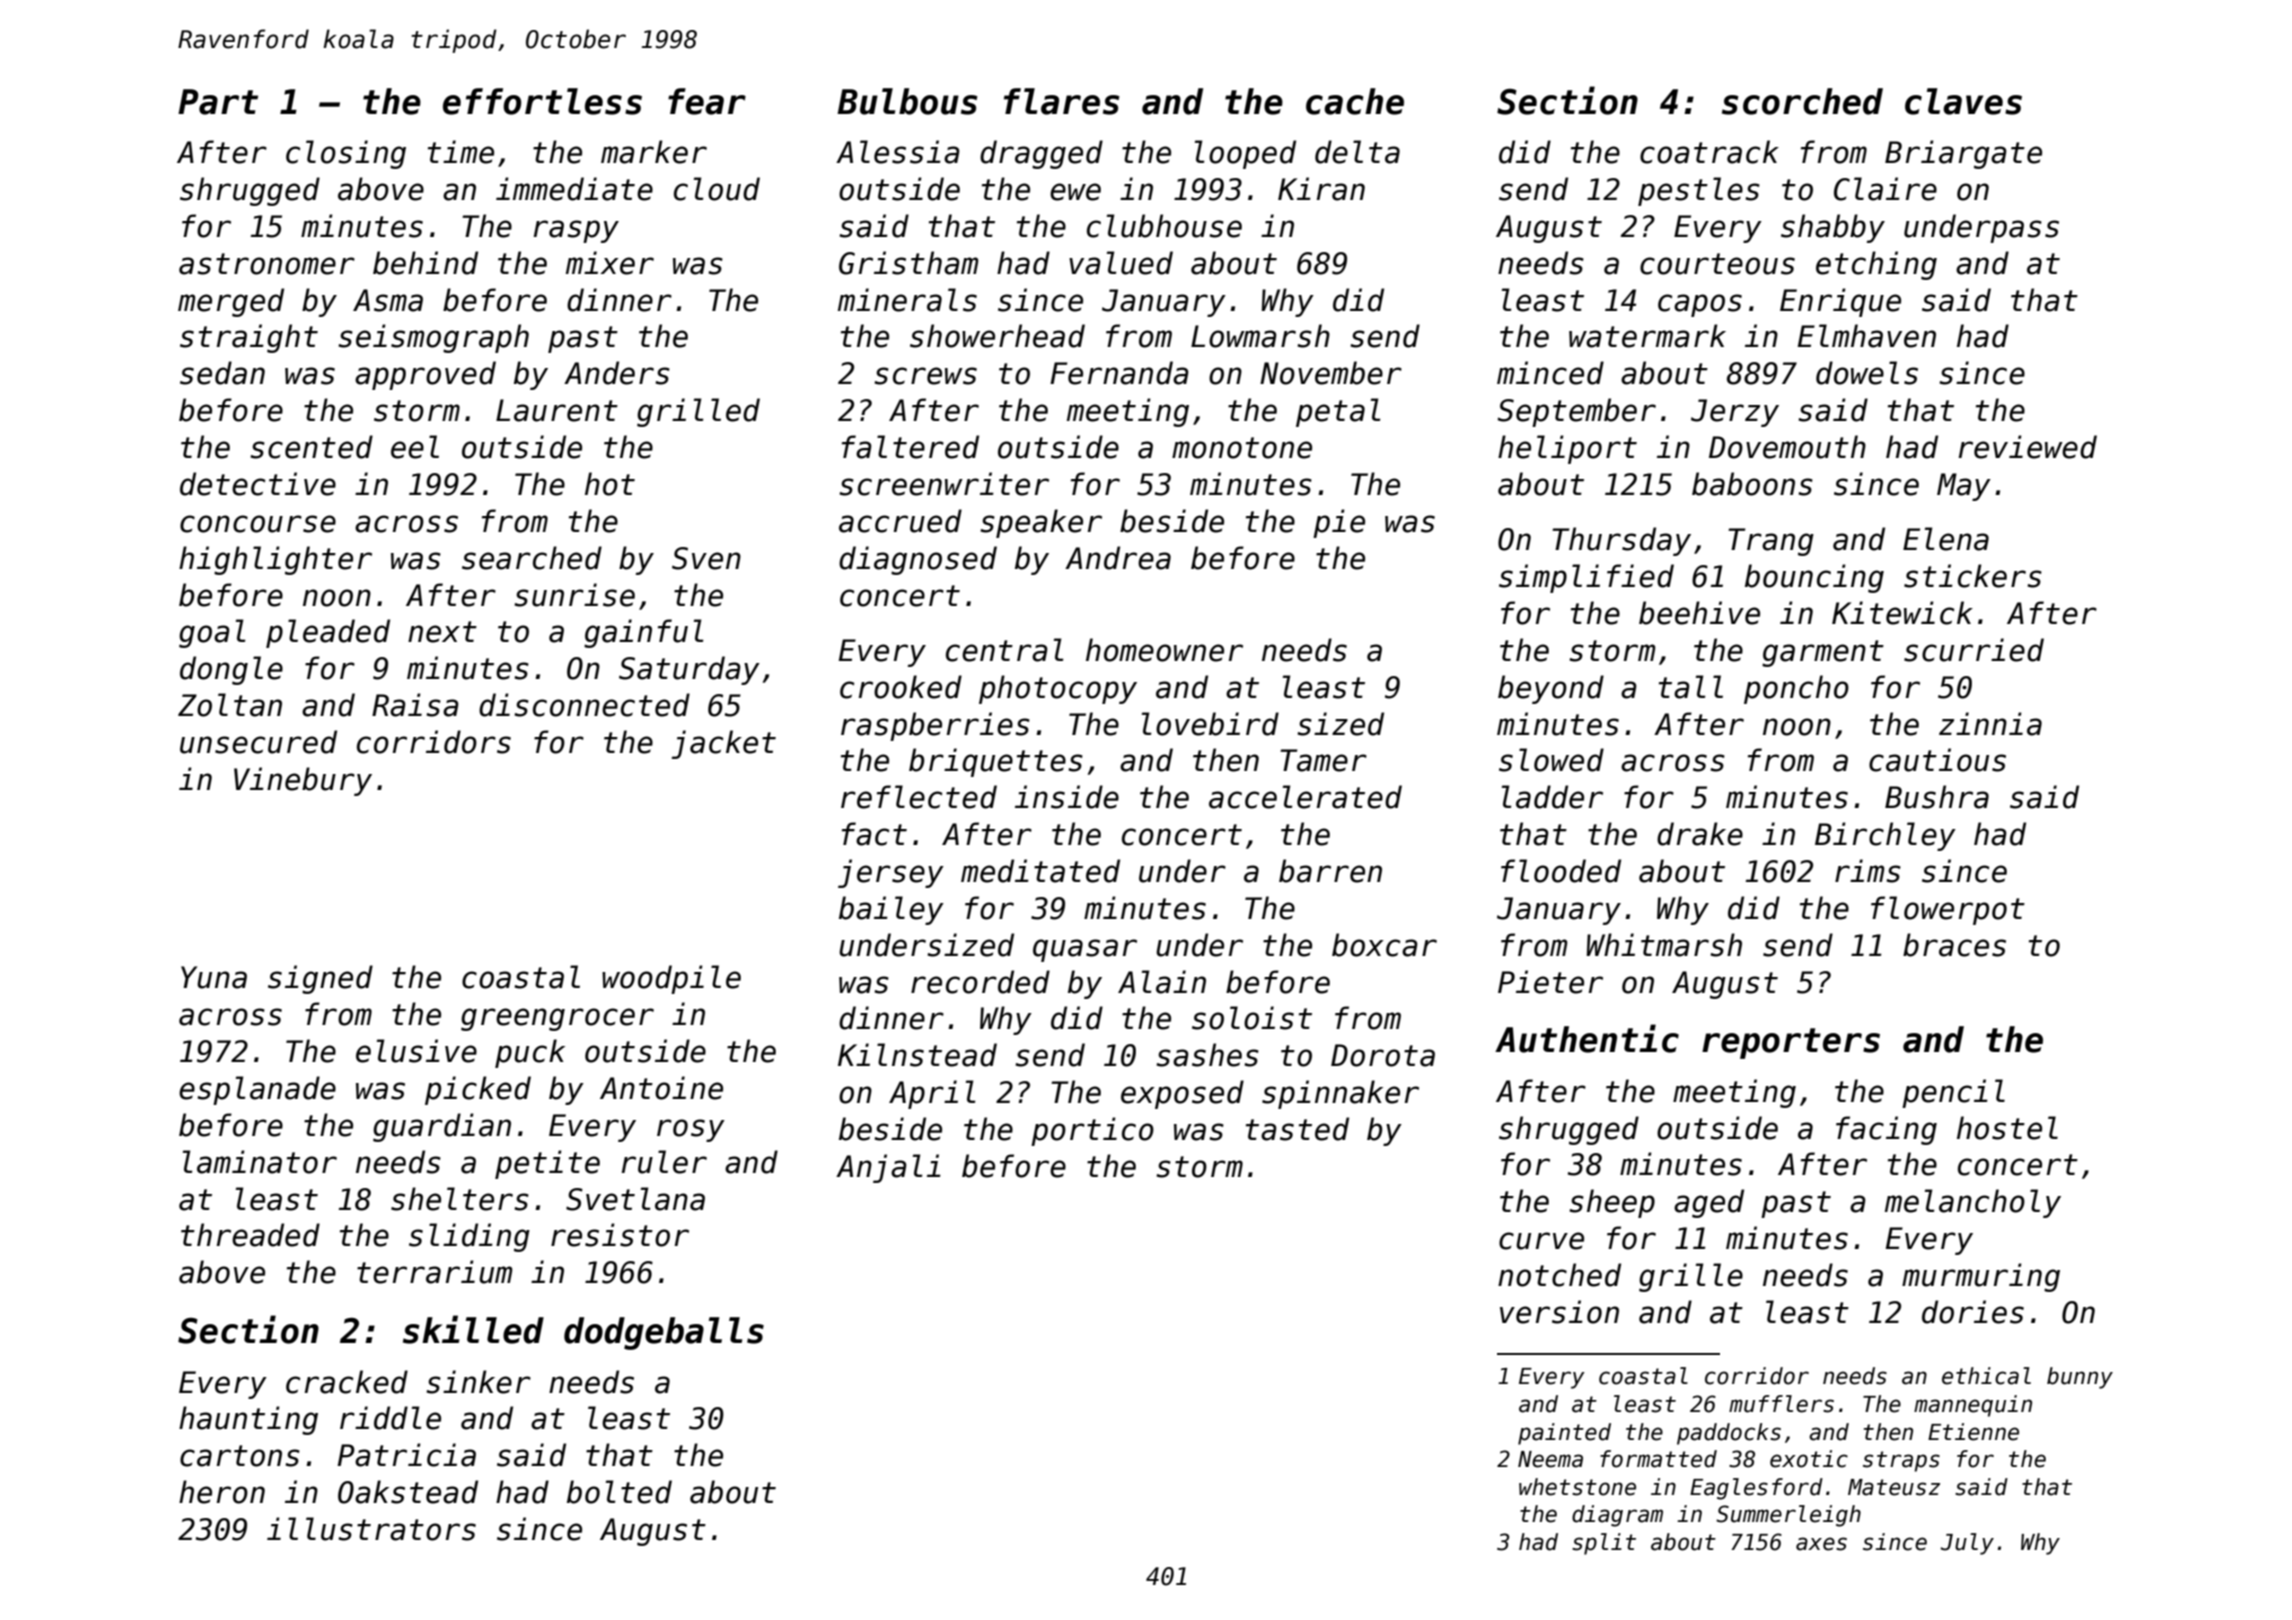 Image resolution: width=2292 pixels, height=1620 pixels. I want to click on dodgeballs, so click(664, 1333).
